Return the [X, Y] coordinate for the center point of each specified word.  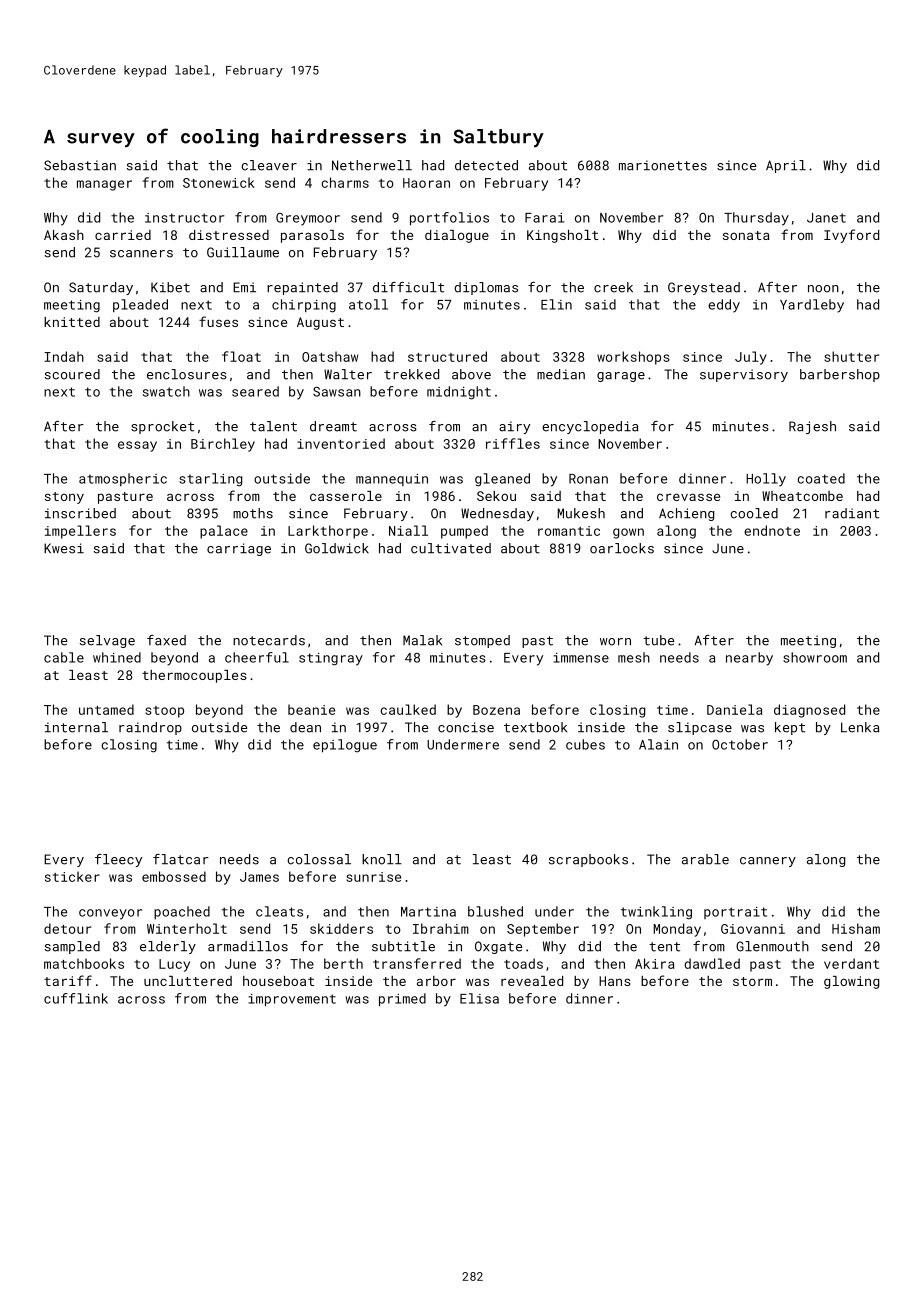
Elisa [479, 998]
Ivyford [851, 236]
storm [752, 981]
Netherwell [372, 165]
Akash [64, 235]
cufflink [76, 998]
